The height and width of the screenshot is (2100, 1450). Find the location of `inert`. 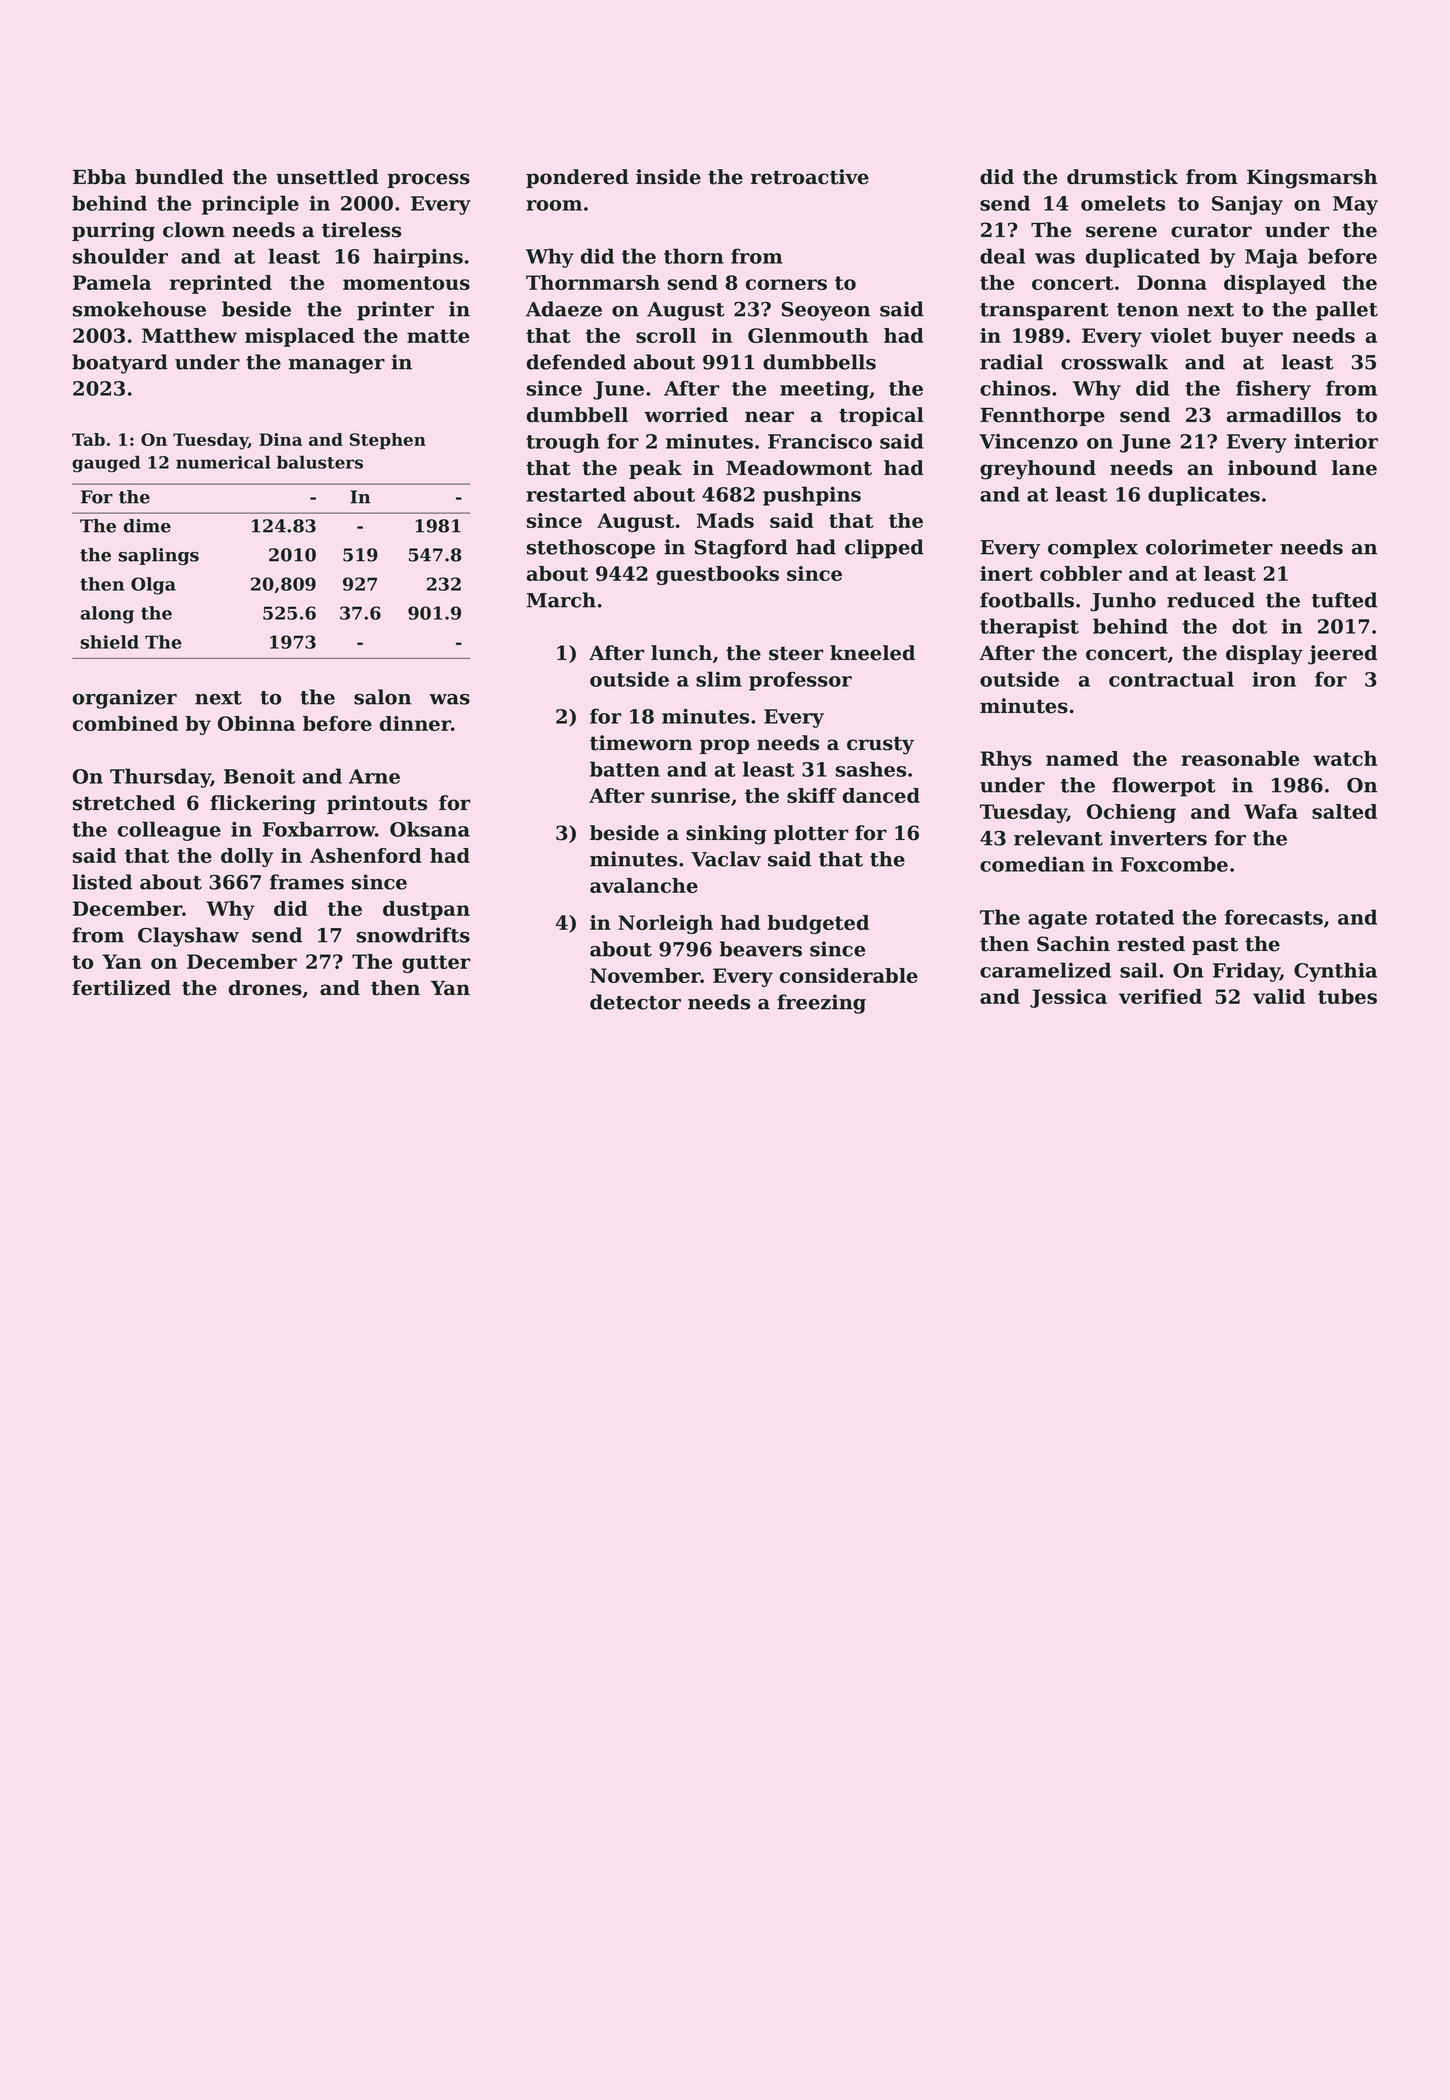

inert is located at coordinates (1006, 573).
